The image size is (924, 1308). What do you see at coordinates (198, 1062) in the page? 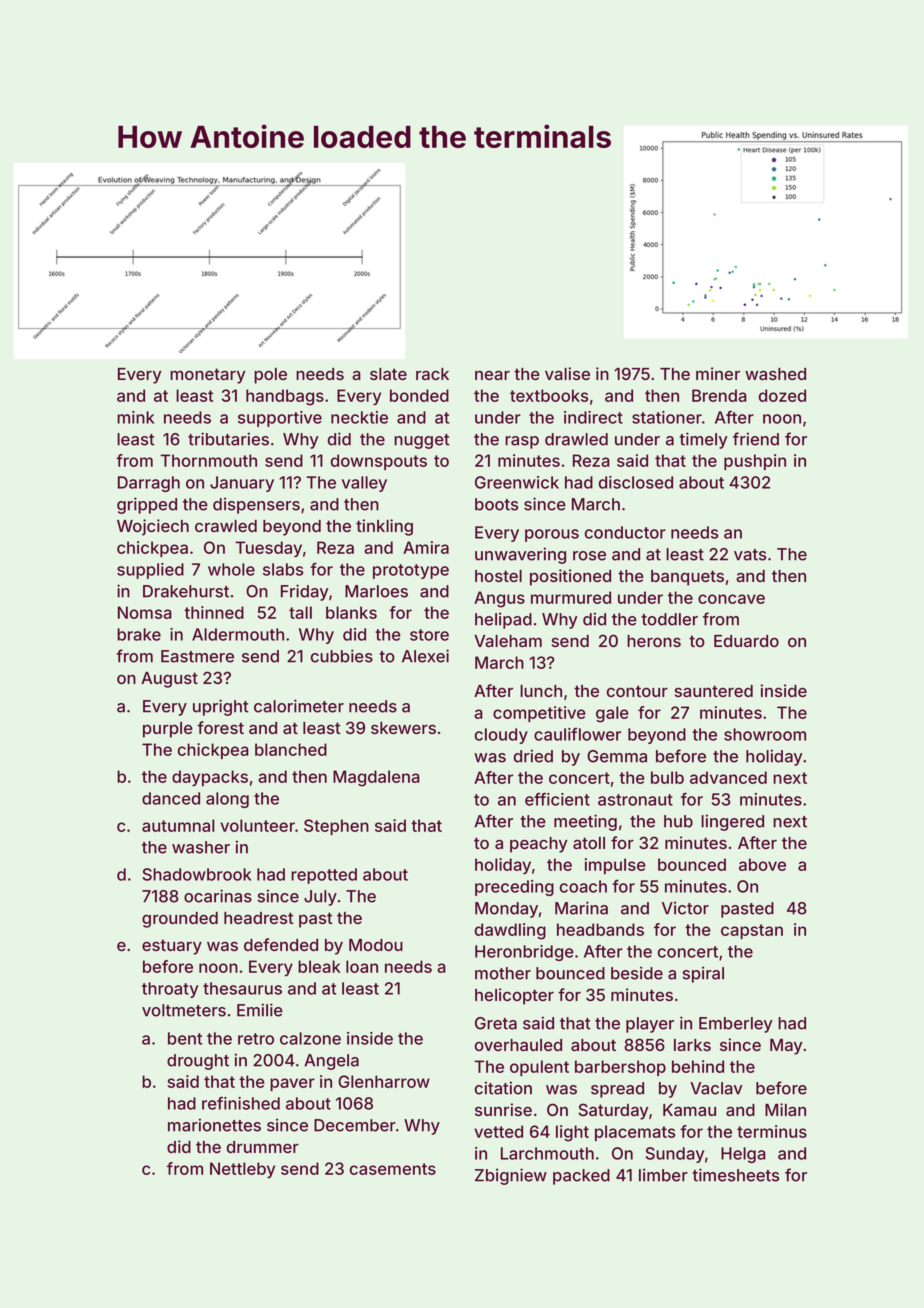
I see `drought` at bounding box center [198, 1062].
